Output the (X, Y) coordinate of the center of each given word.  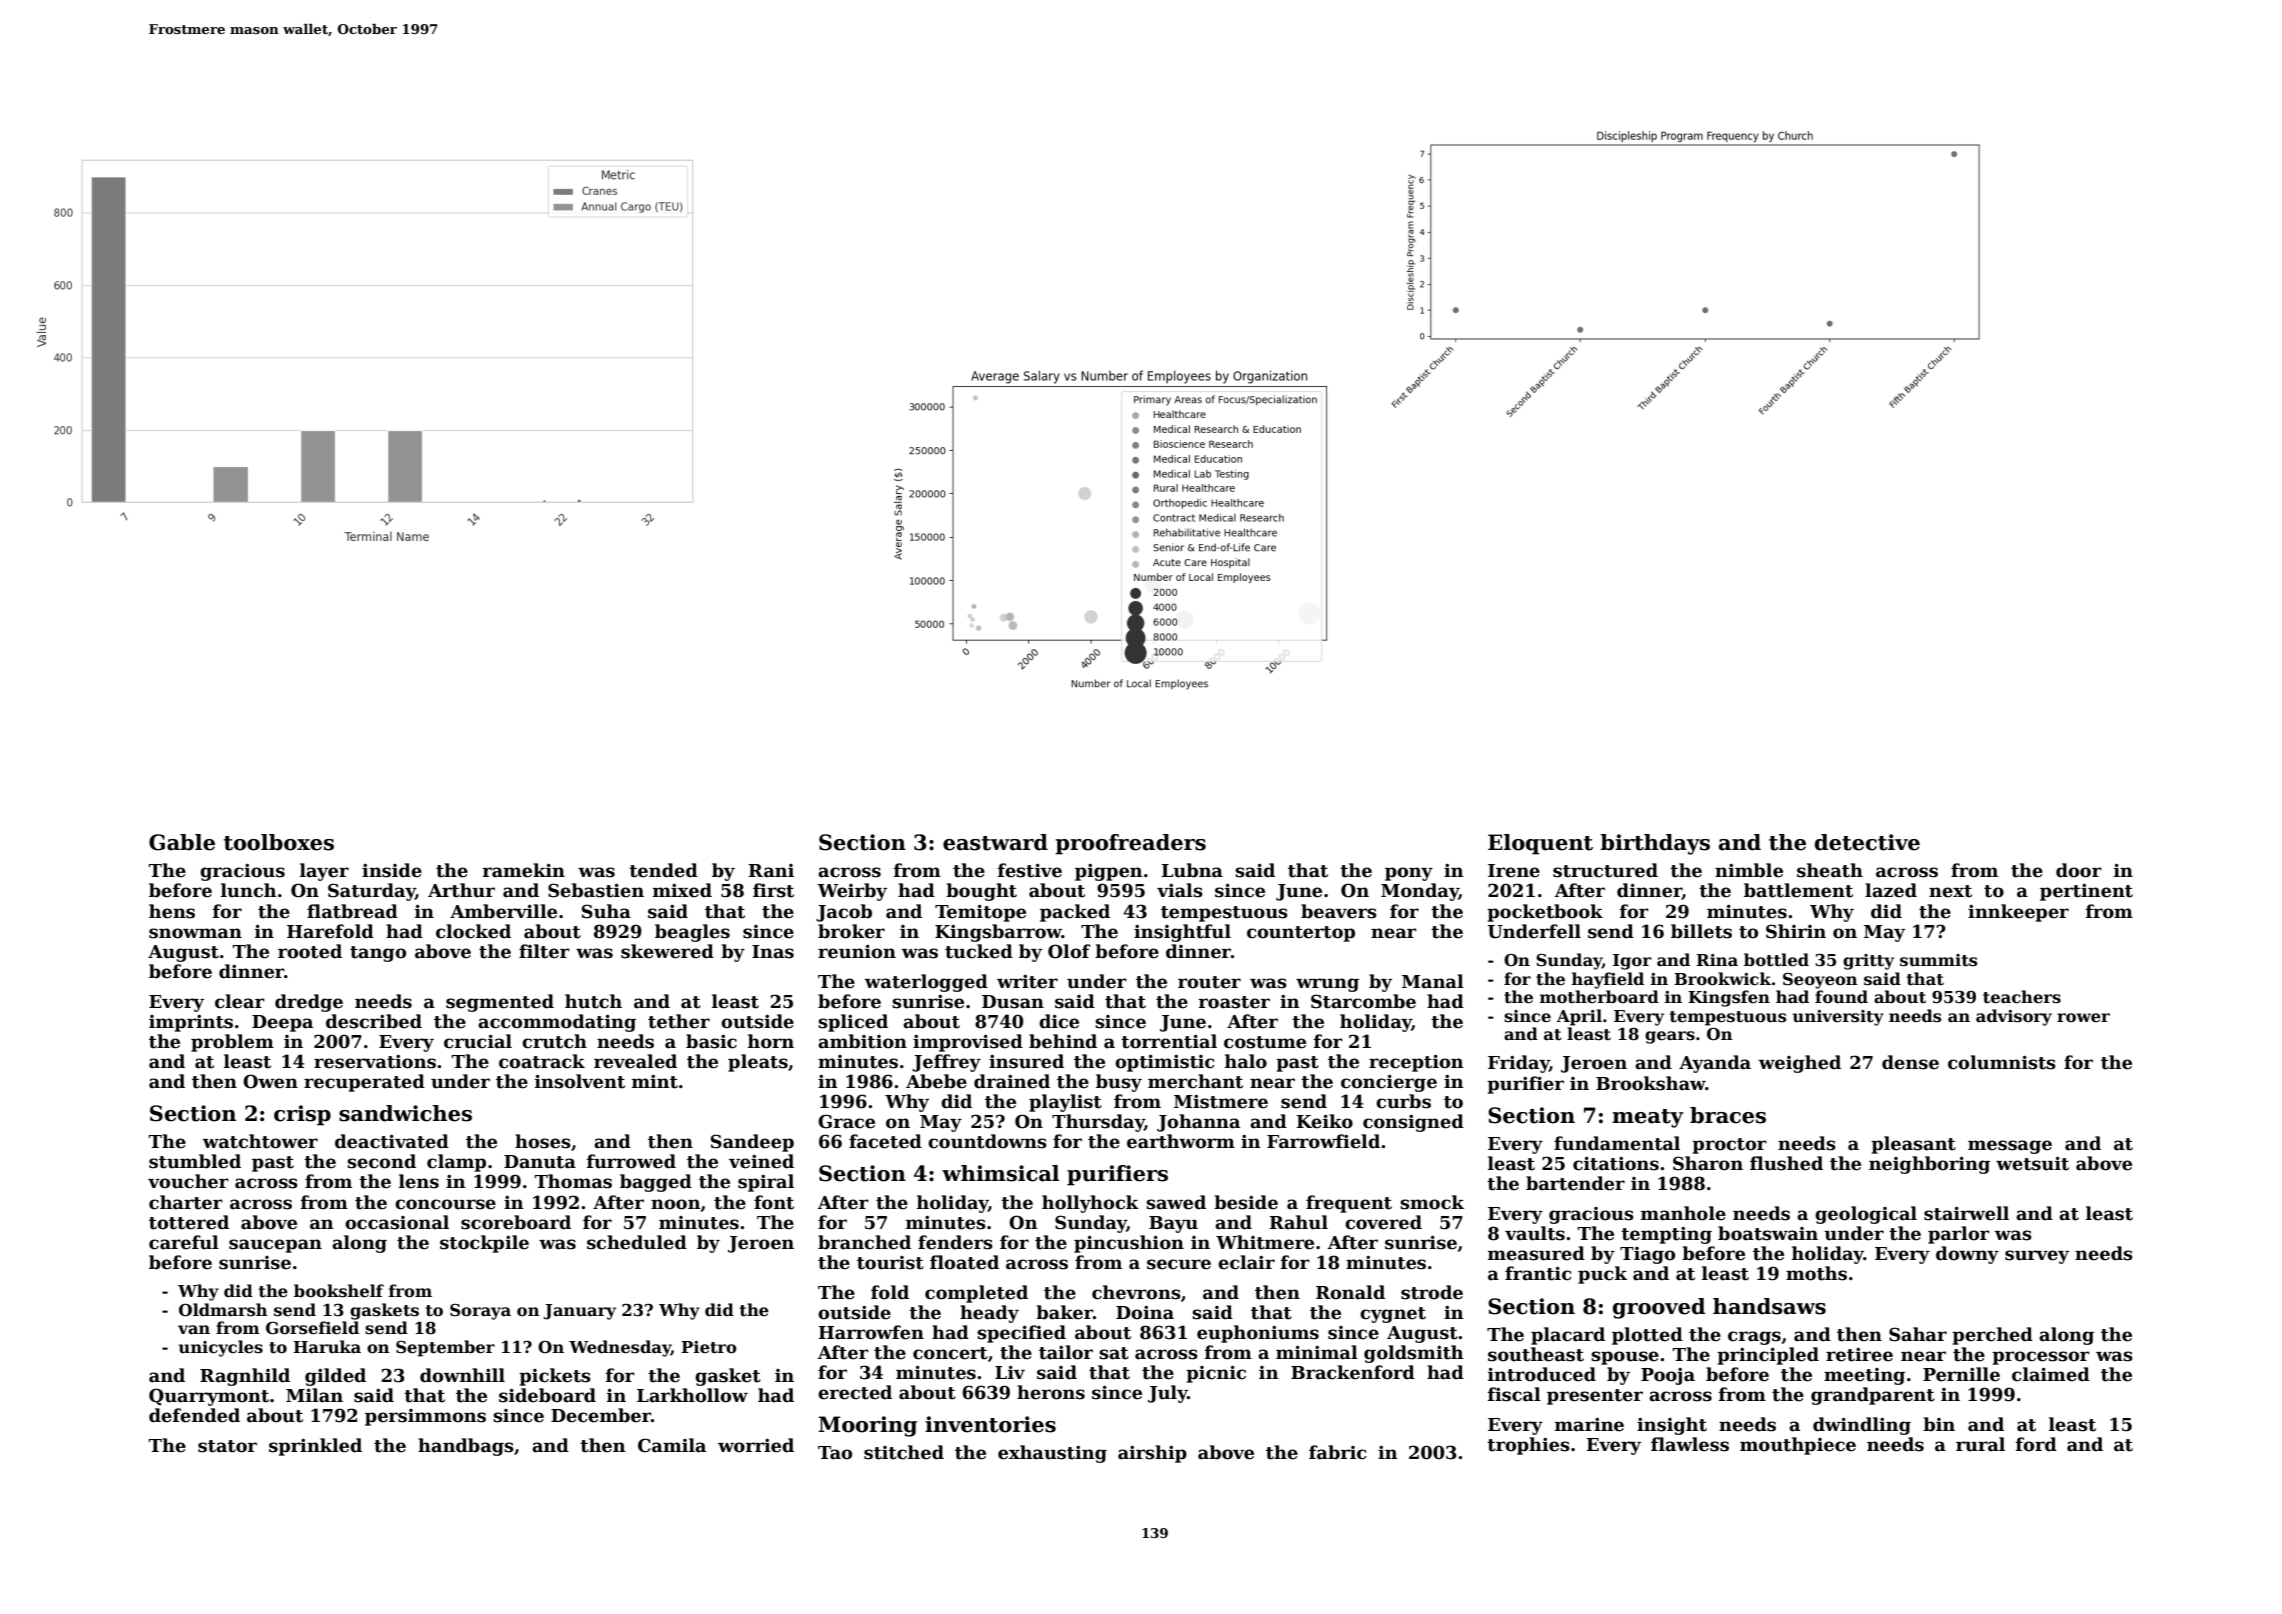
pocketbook (1545, 913)
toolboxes (279, 842)
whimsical (1000, 1173)
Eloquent (1540, 844)
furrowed (631, 1161)
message (2010, 1147)
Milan (314, 1395)
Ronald (1350, 1292)
